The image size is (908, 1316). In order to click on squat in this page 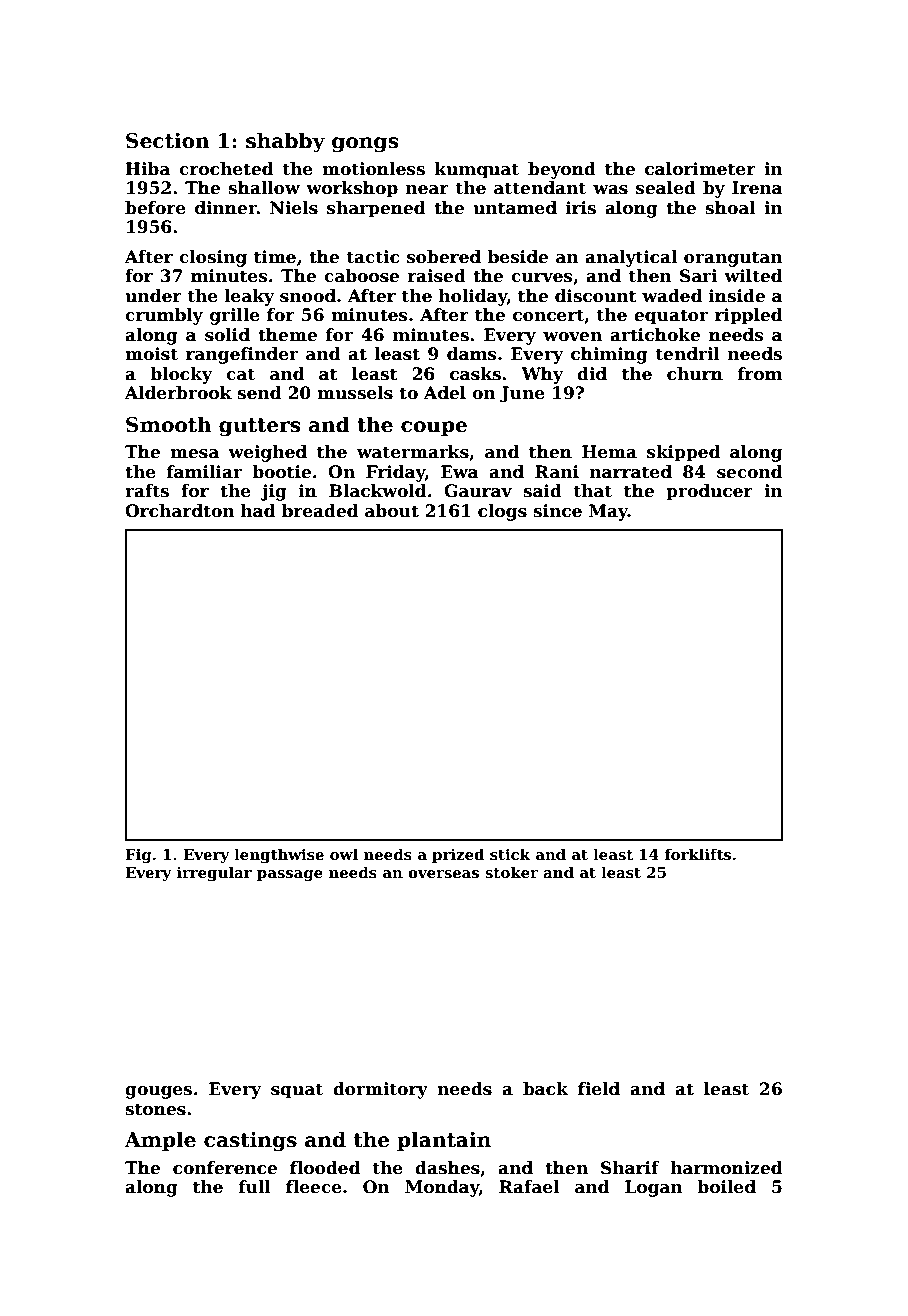, I will do `click(297, 1091)`.
